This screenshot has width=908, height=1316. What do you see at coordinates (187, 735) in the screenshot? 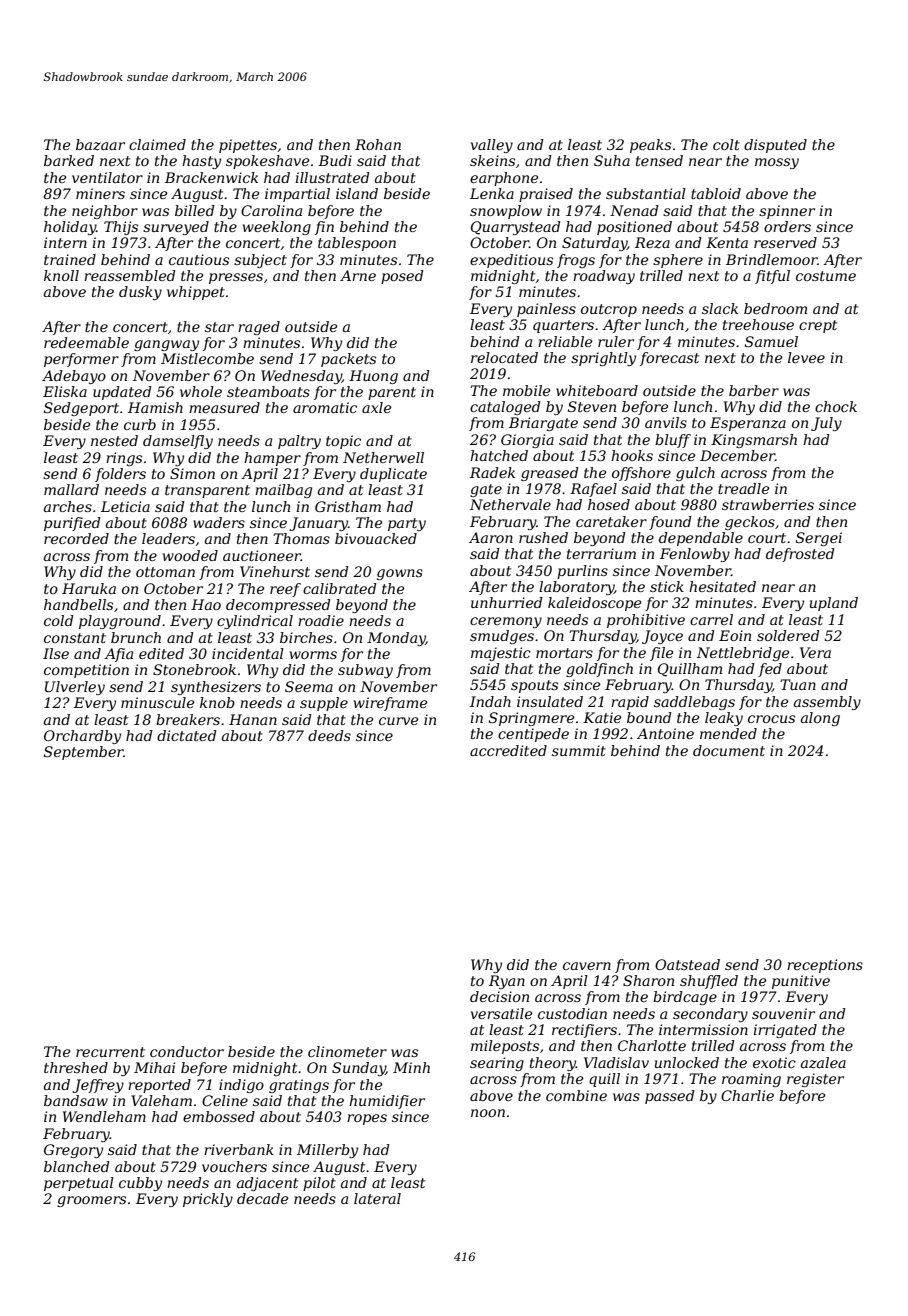
I see `dictated` at bounding box center [187, 735].
